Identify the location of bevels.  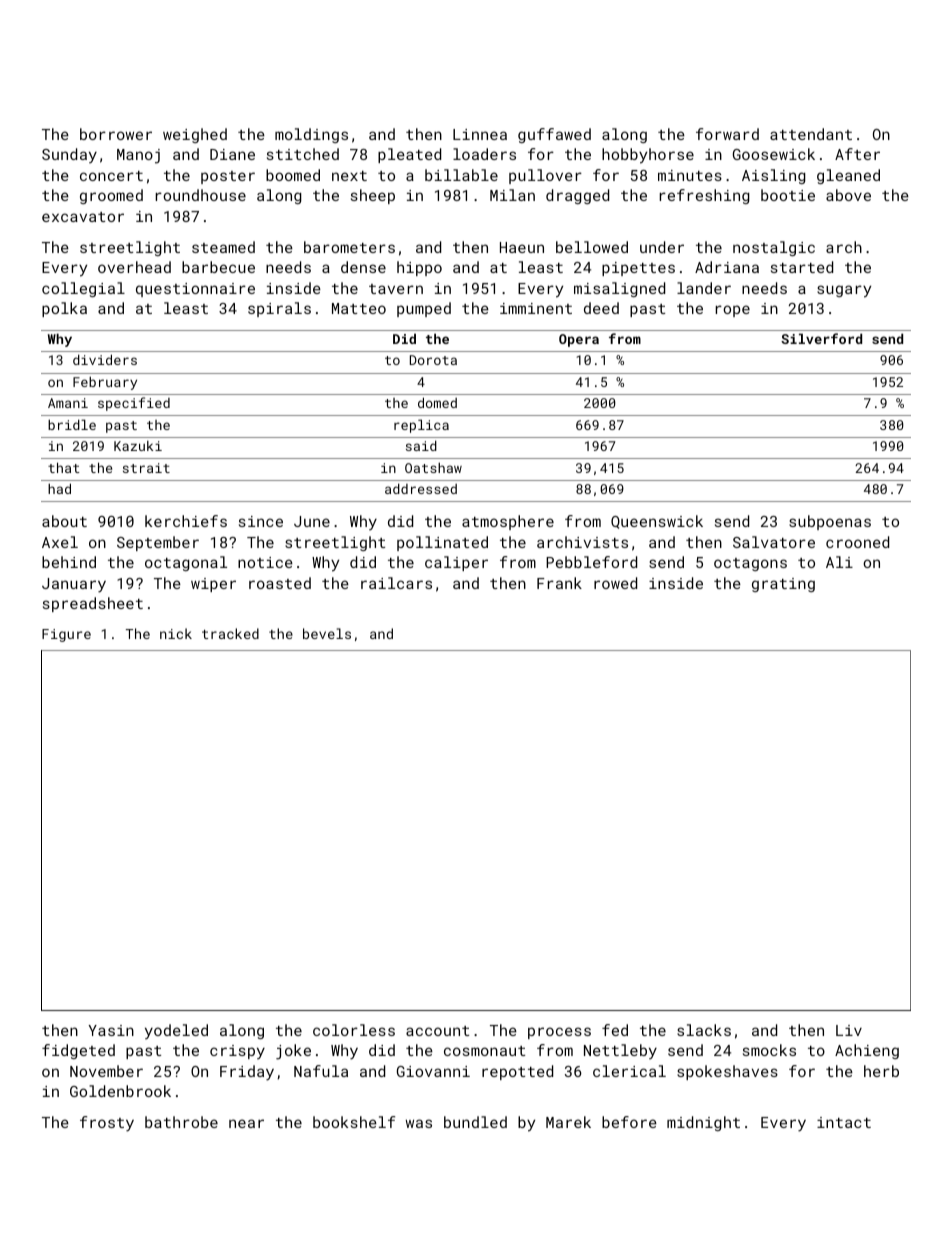
(327, 633).
